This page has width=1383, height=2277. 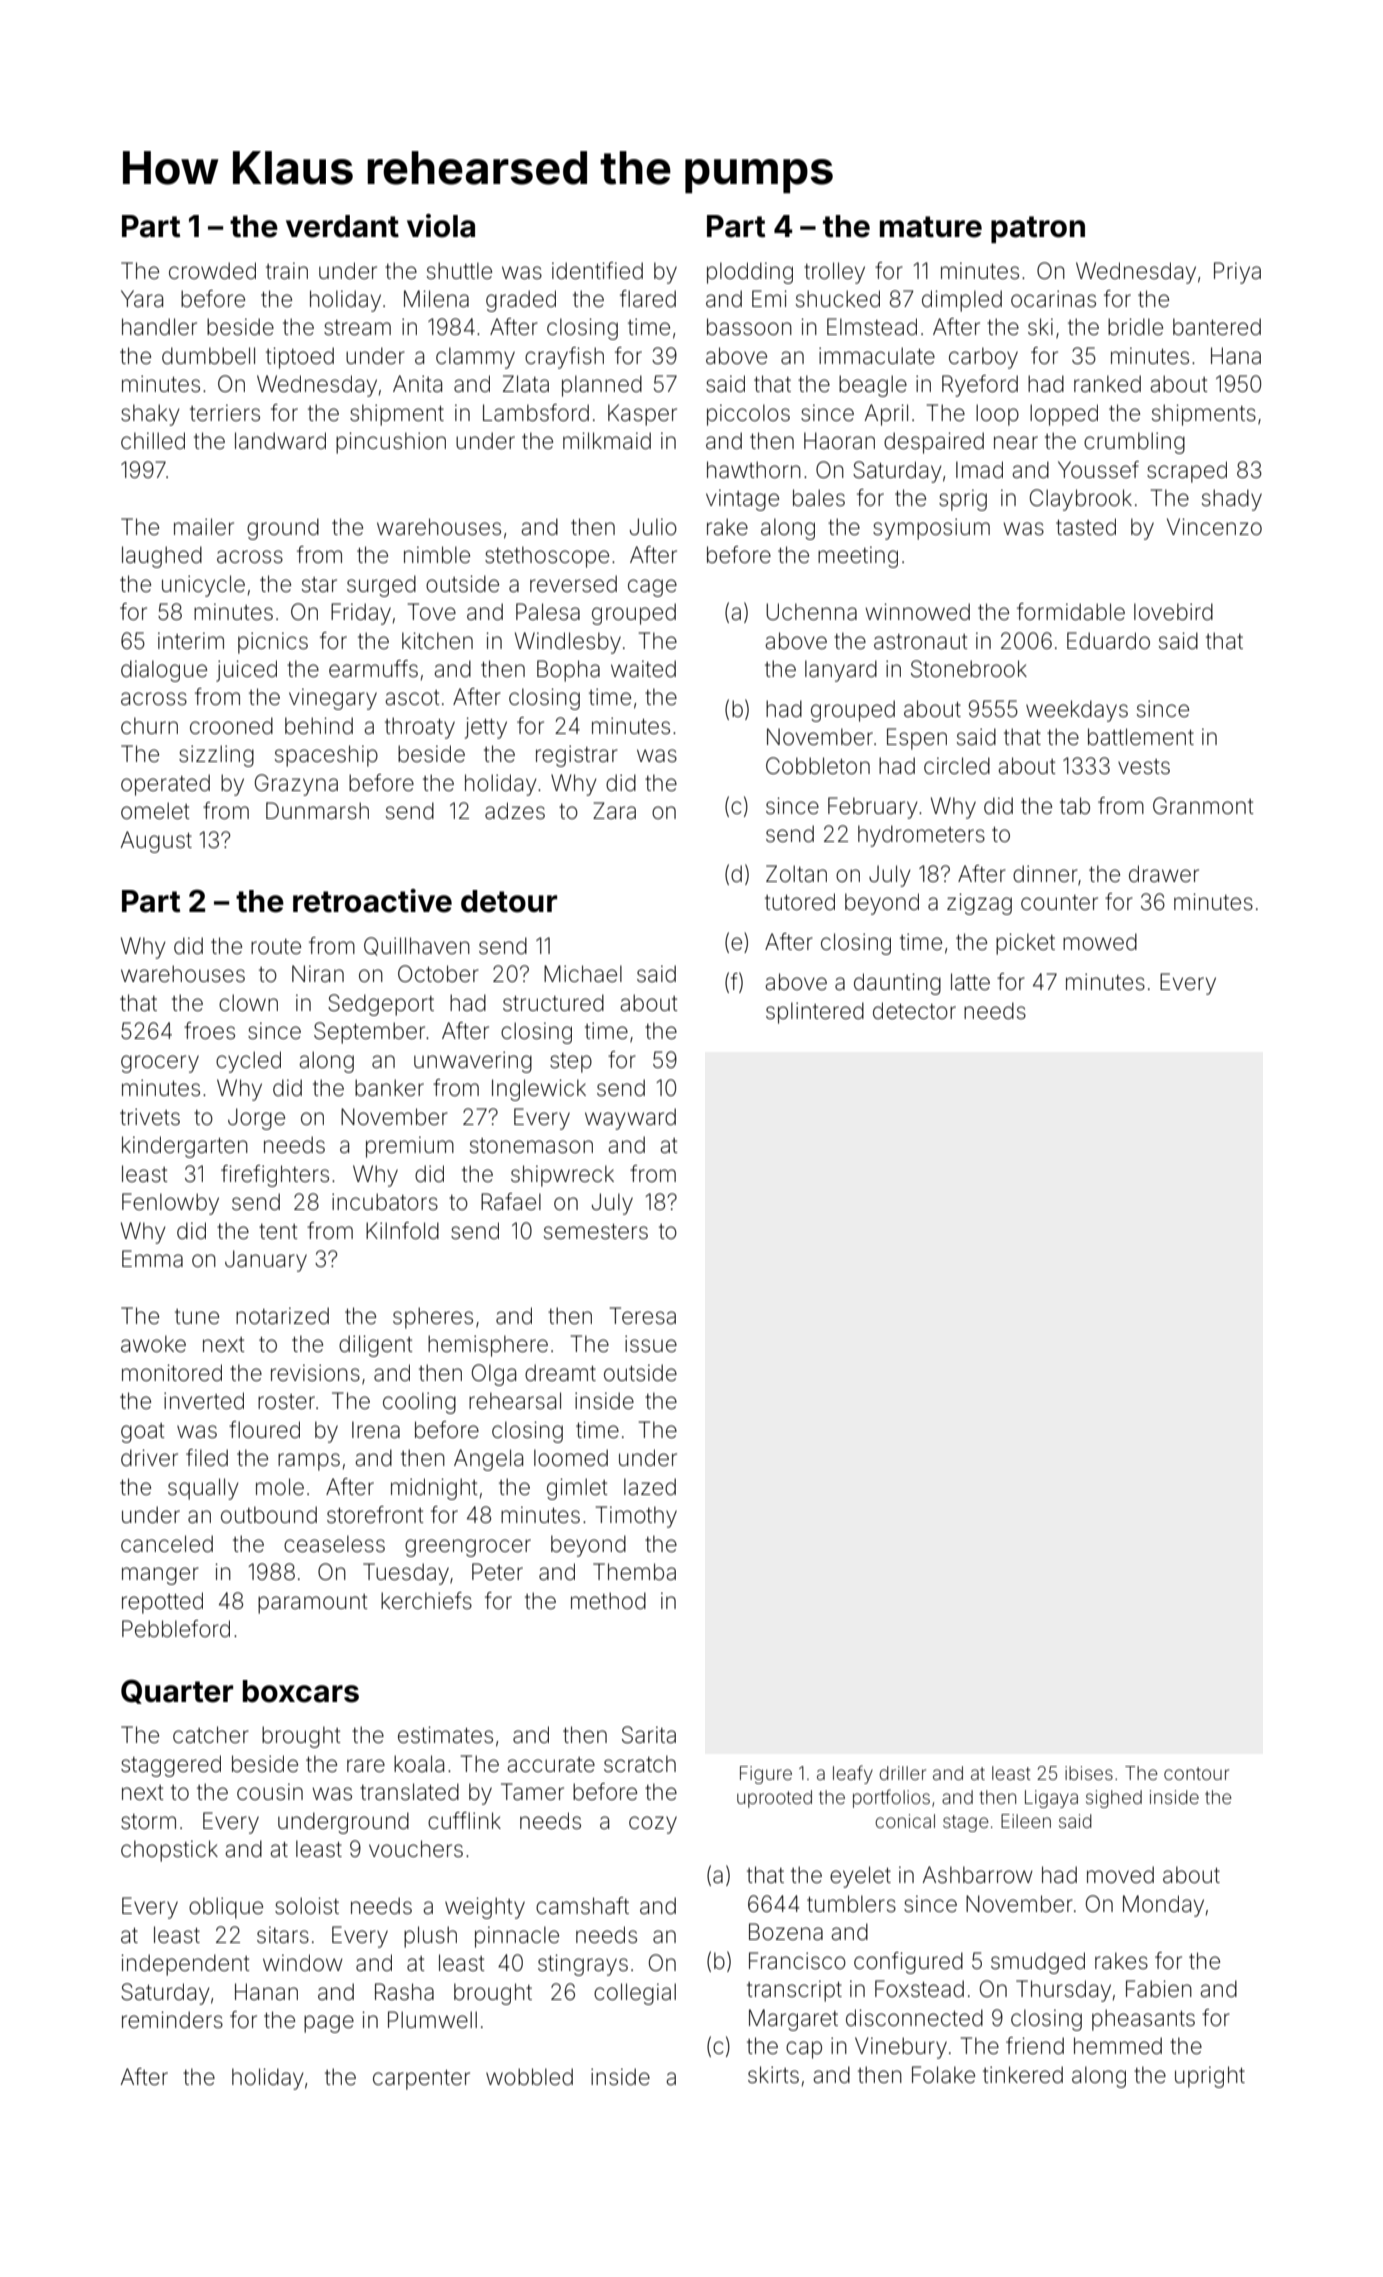 I want to click on leafy, so click(x=853, y=1774).
